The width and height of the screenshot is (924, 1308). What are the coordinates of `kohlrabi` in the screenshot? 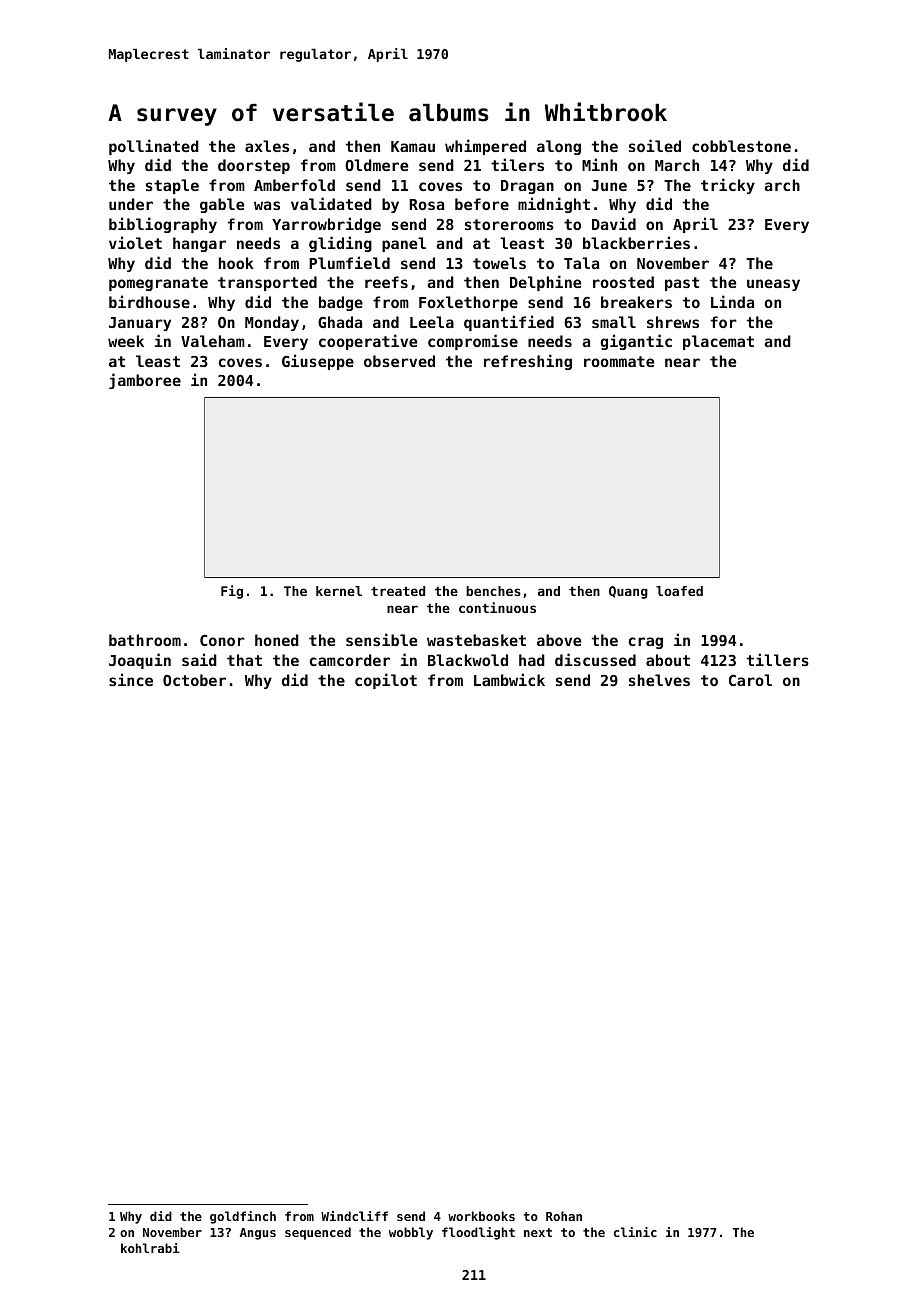 It's located at (150, 1248).
